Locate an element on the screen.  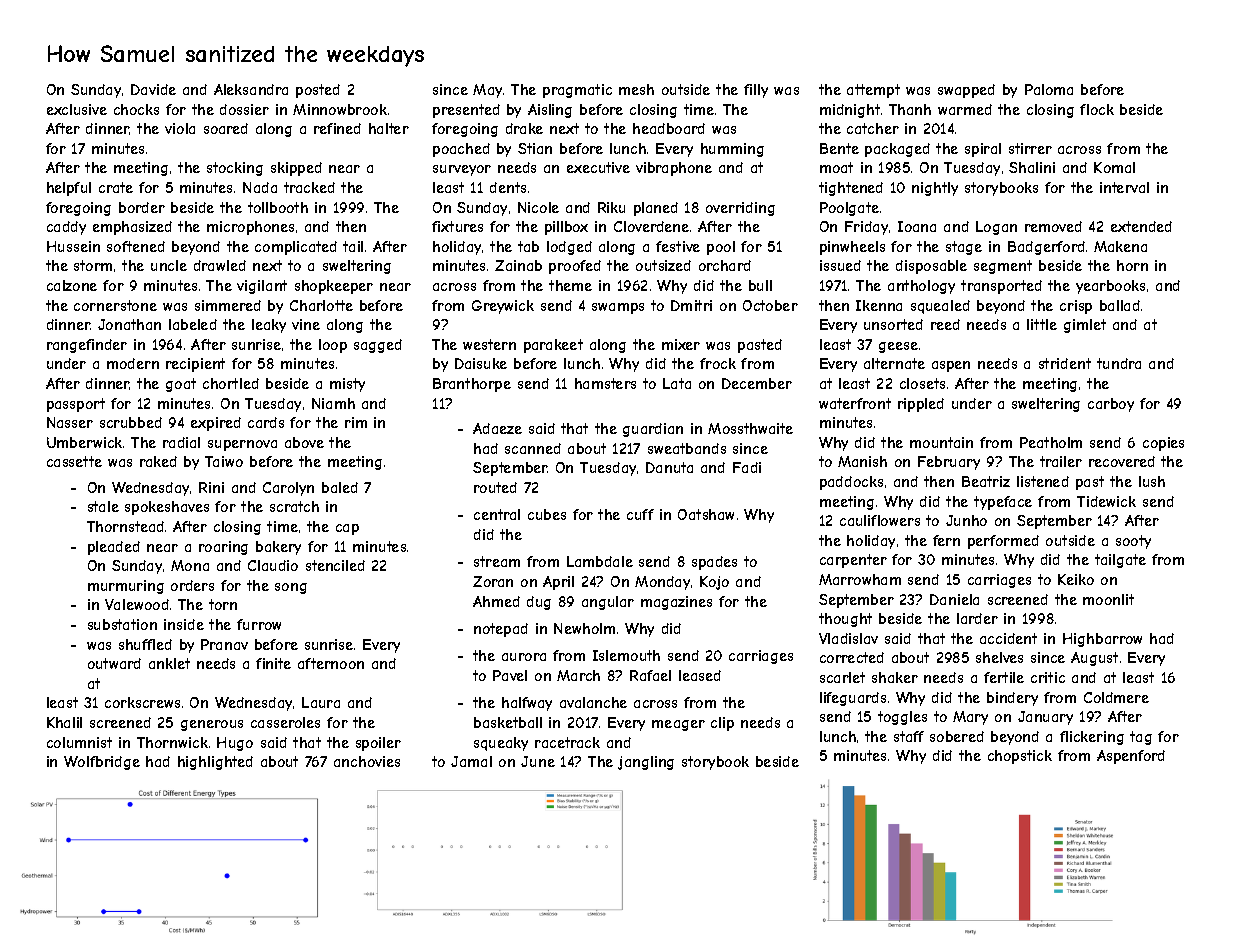
chocks is located at coordinates (136, 109).
